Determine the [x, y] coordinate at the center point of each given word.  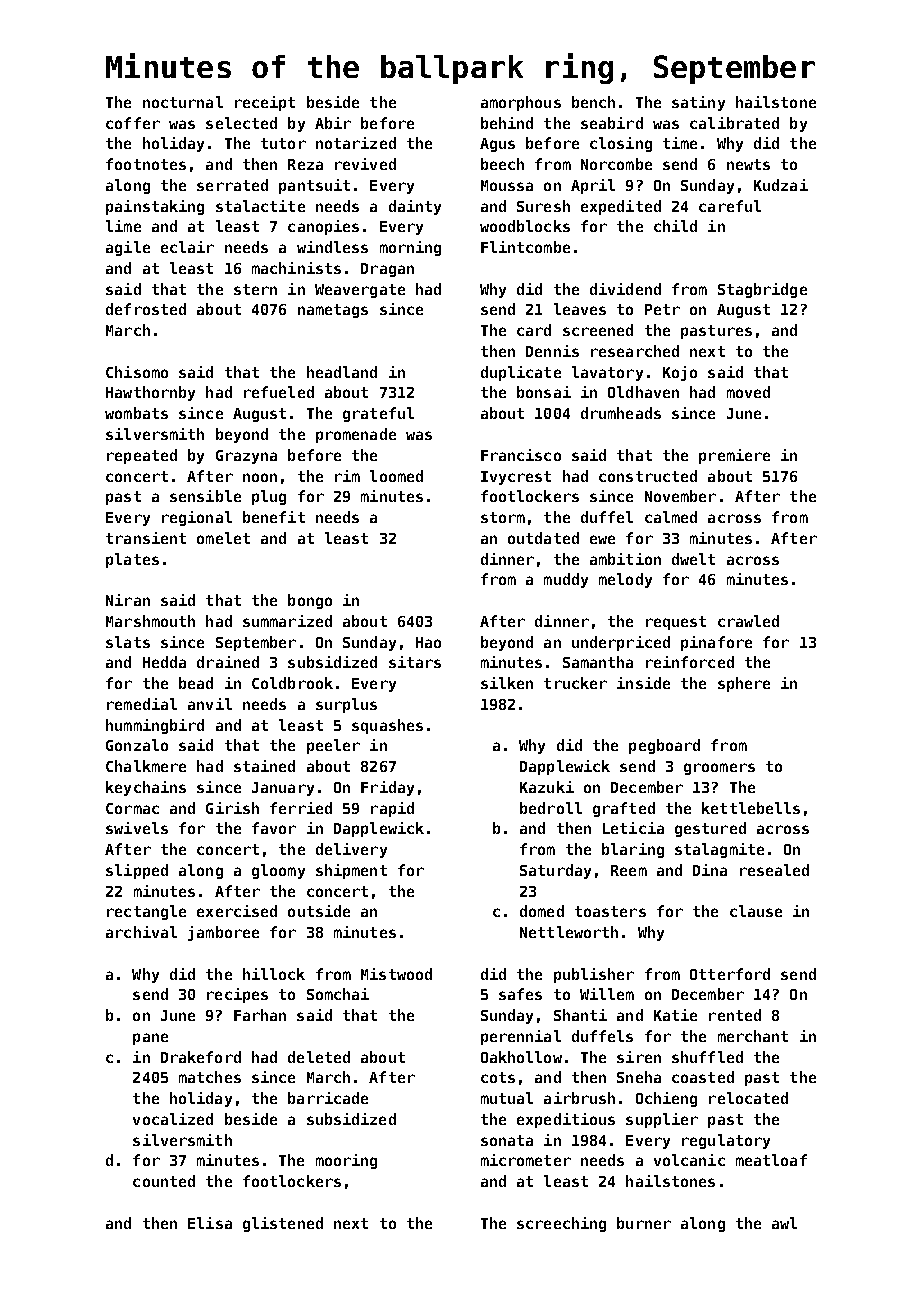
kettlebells [751, 808]
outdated [543, 538]
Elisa [210, 1223]
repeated [142, 456]
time [680, 143]
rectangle [146, 912]
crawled [748, 621]
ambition [625, 559]
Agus [497, 145]
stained [264, 766]
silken [507, 683]
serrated [232, 185]
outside [319, 911]
